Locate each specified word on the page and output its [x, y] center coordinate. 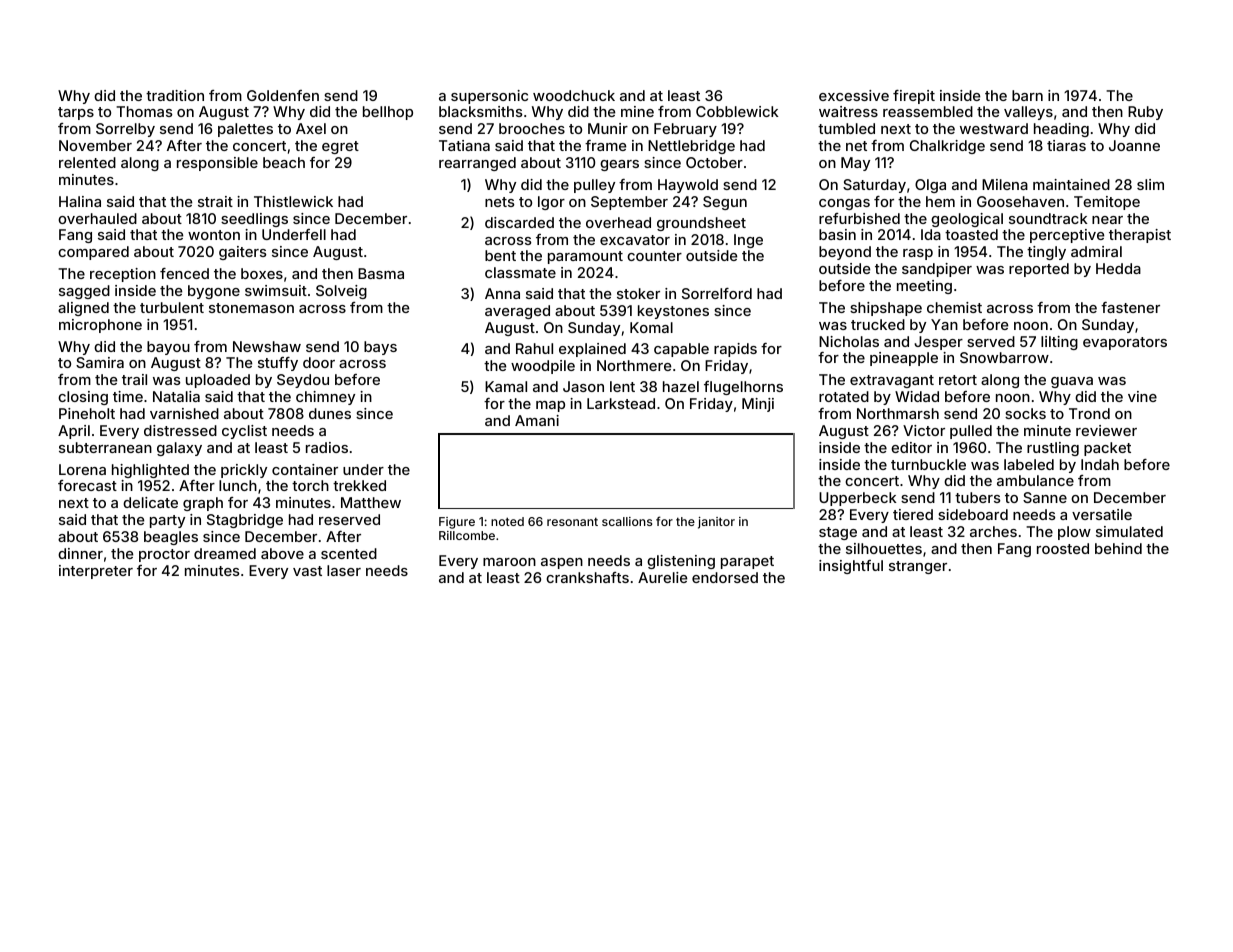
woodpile [543, 367]
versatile [1102, 514]
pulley [594, 186]
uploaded [218, 381]
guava [1072, 382]
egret [340, 147]
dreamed [225, 553]
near [1107, 220]
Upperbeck [858, 499]
